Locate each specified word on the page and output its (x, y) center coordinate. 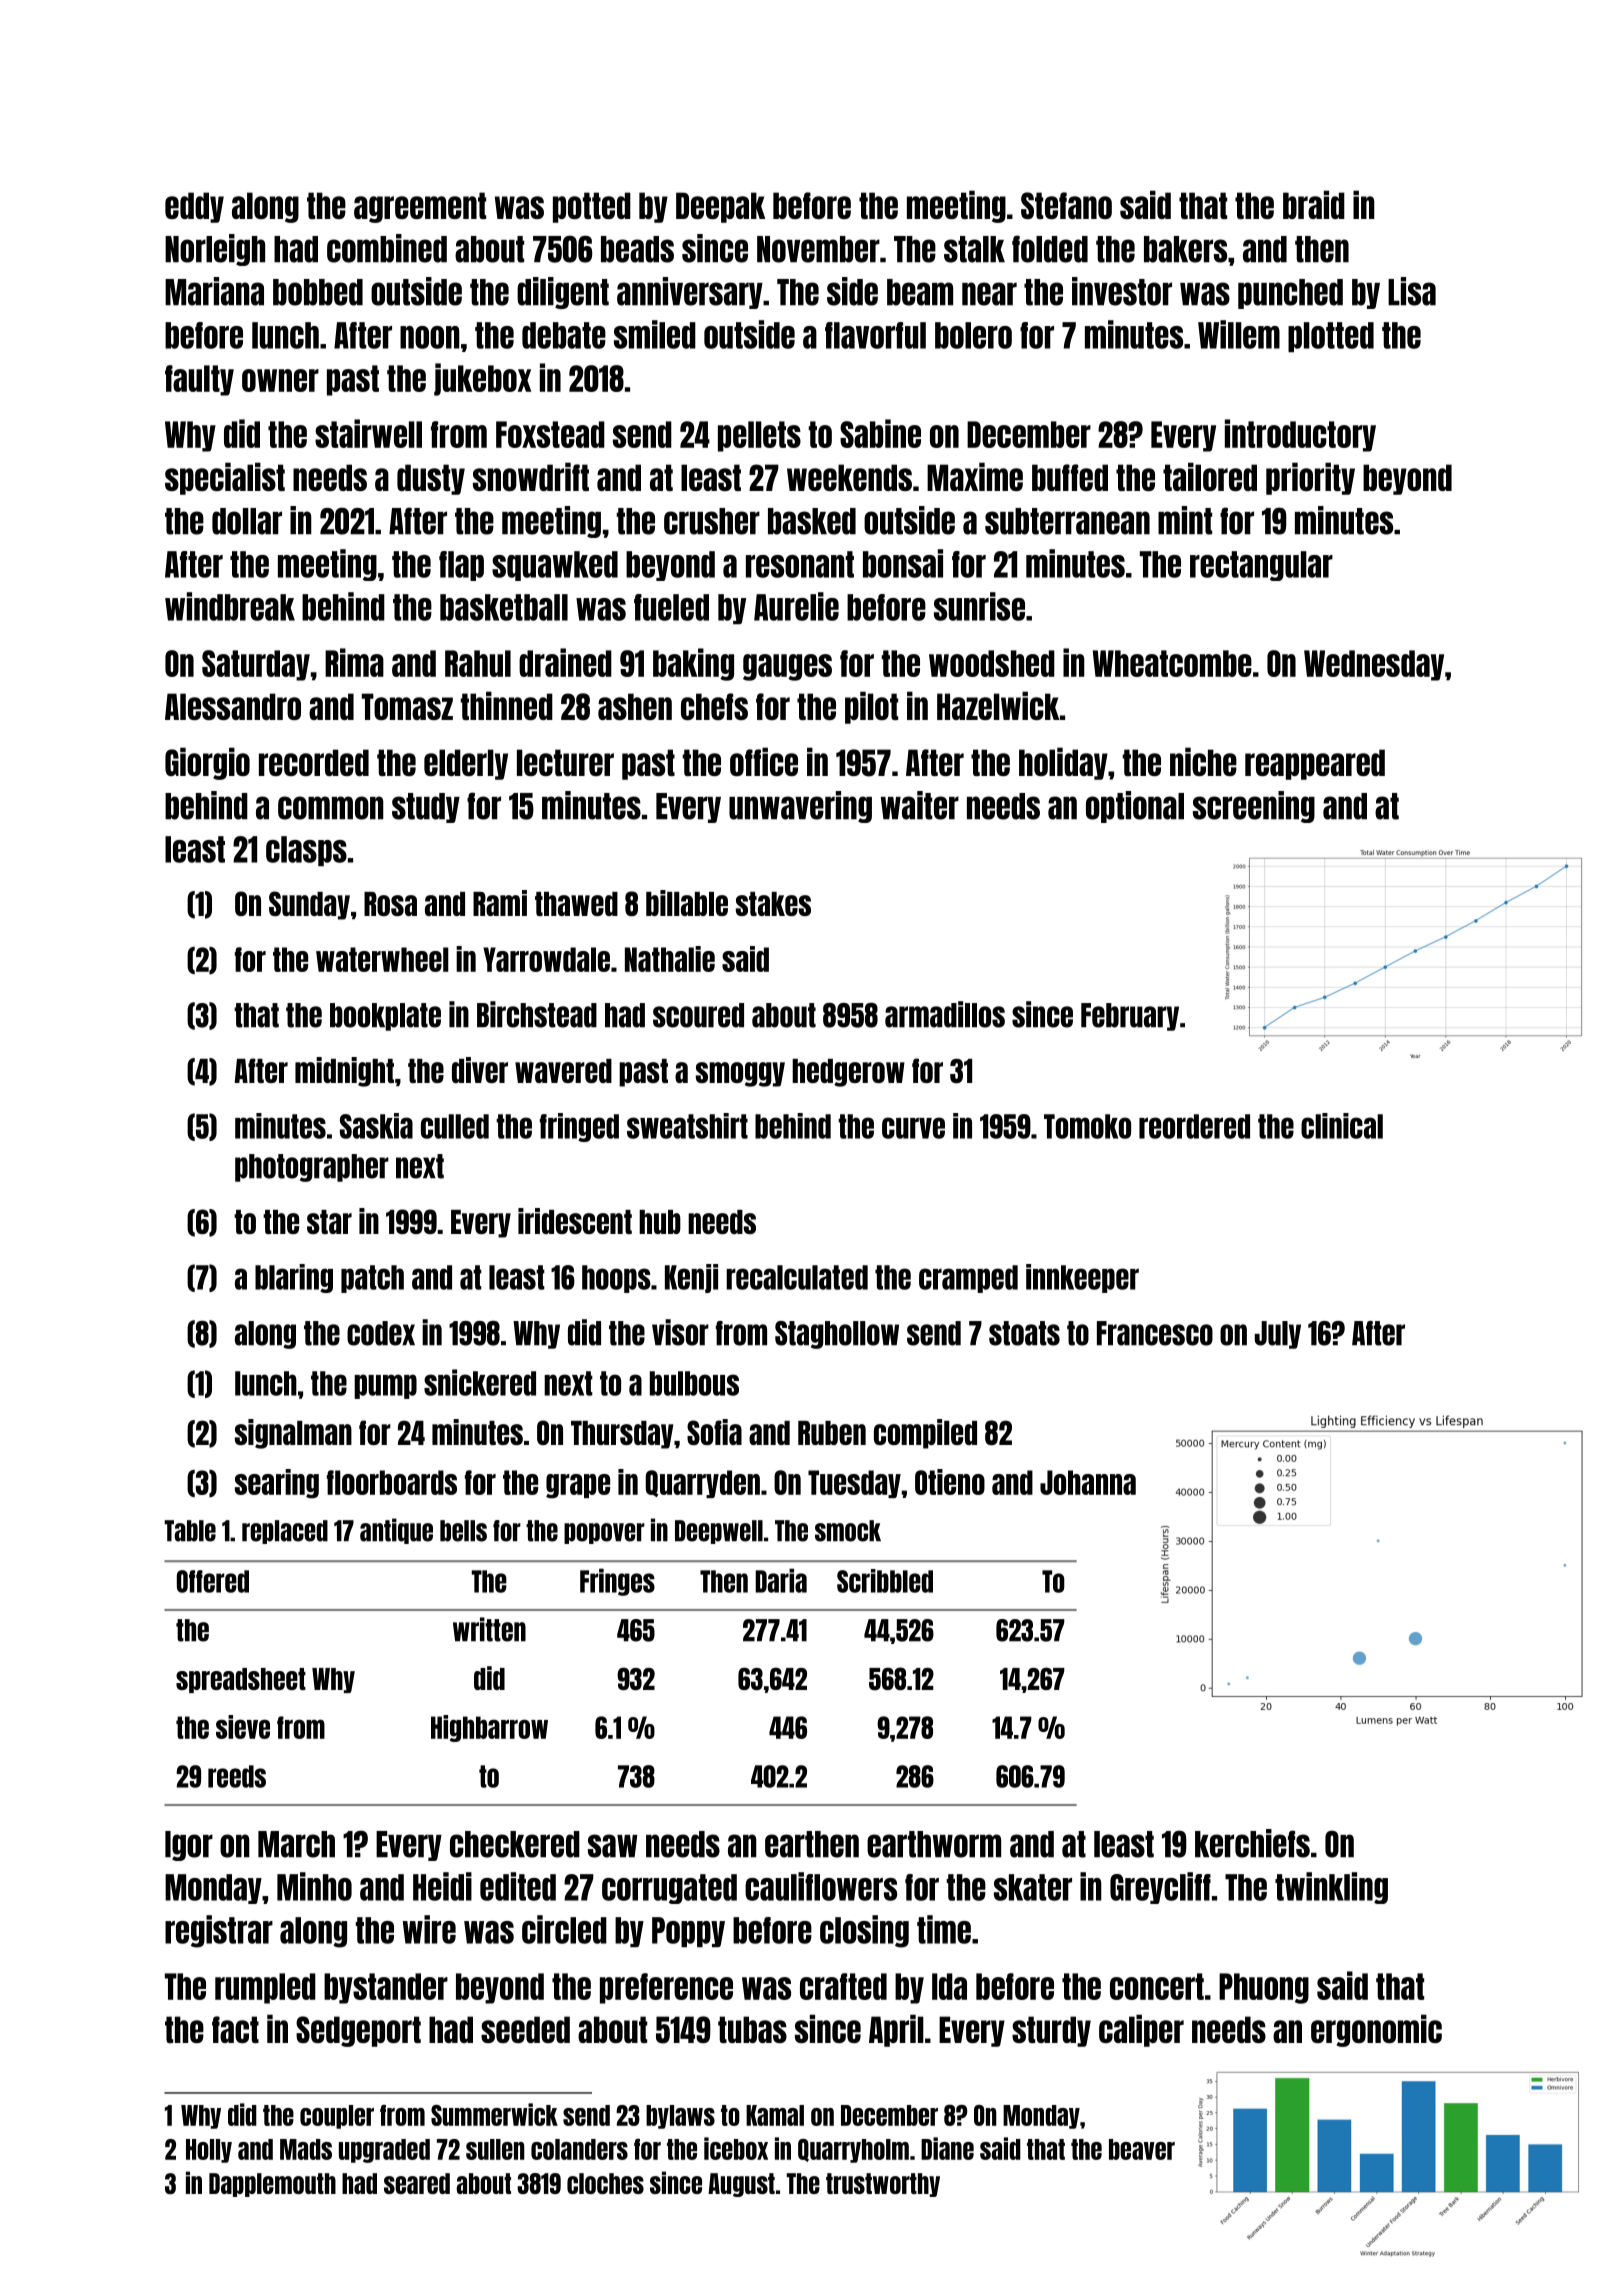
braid (1314, 204)
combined (387, 248)
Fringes (617, 1582)
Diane (947, 2148)
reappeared (1315, 764)
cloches (605, 2183)
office (764, 761)
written (489, 1629)
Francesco (1155, 1333)
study (426, 808)
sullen (495, 2149)
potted (592, 207)
